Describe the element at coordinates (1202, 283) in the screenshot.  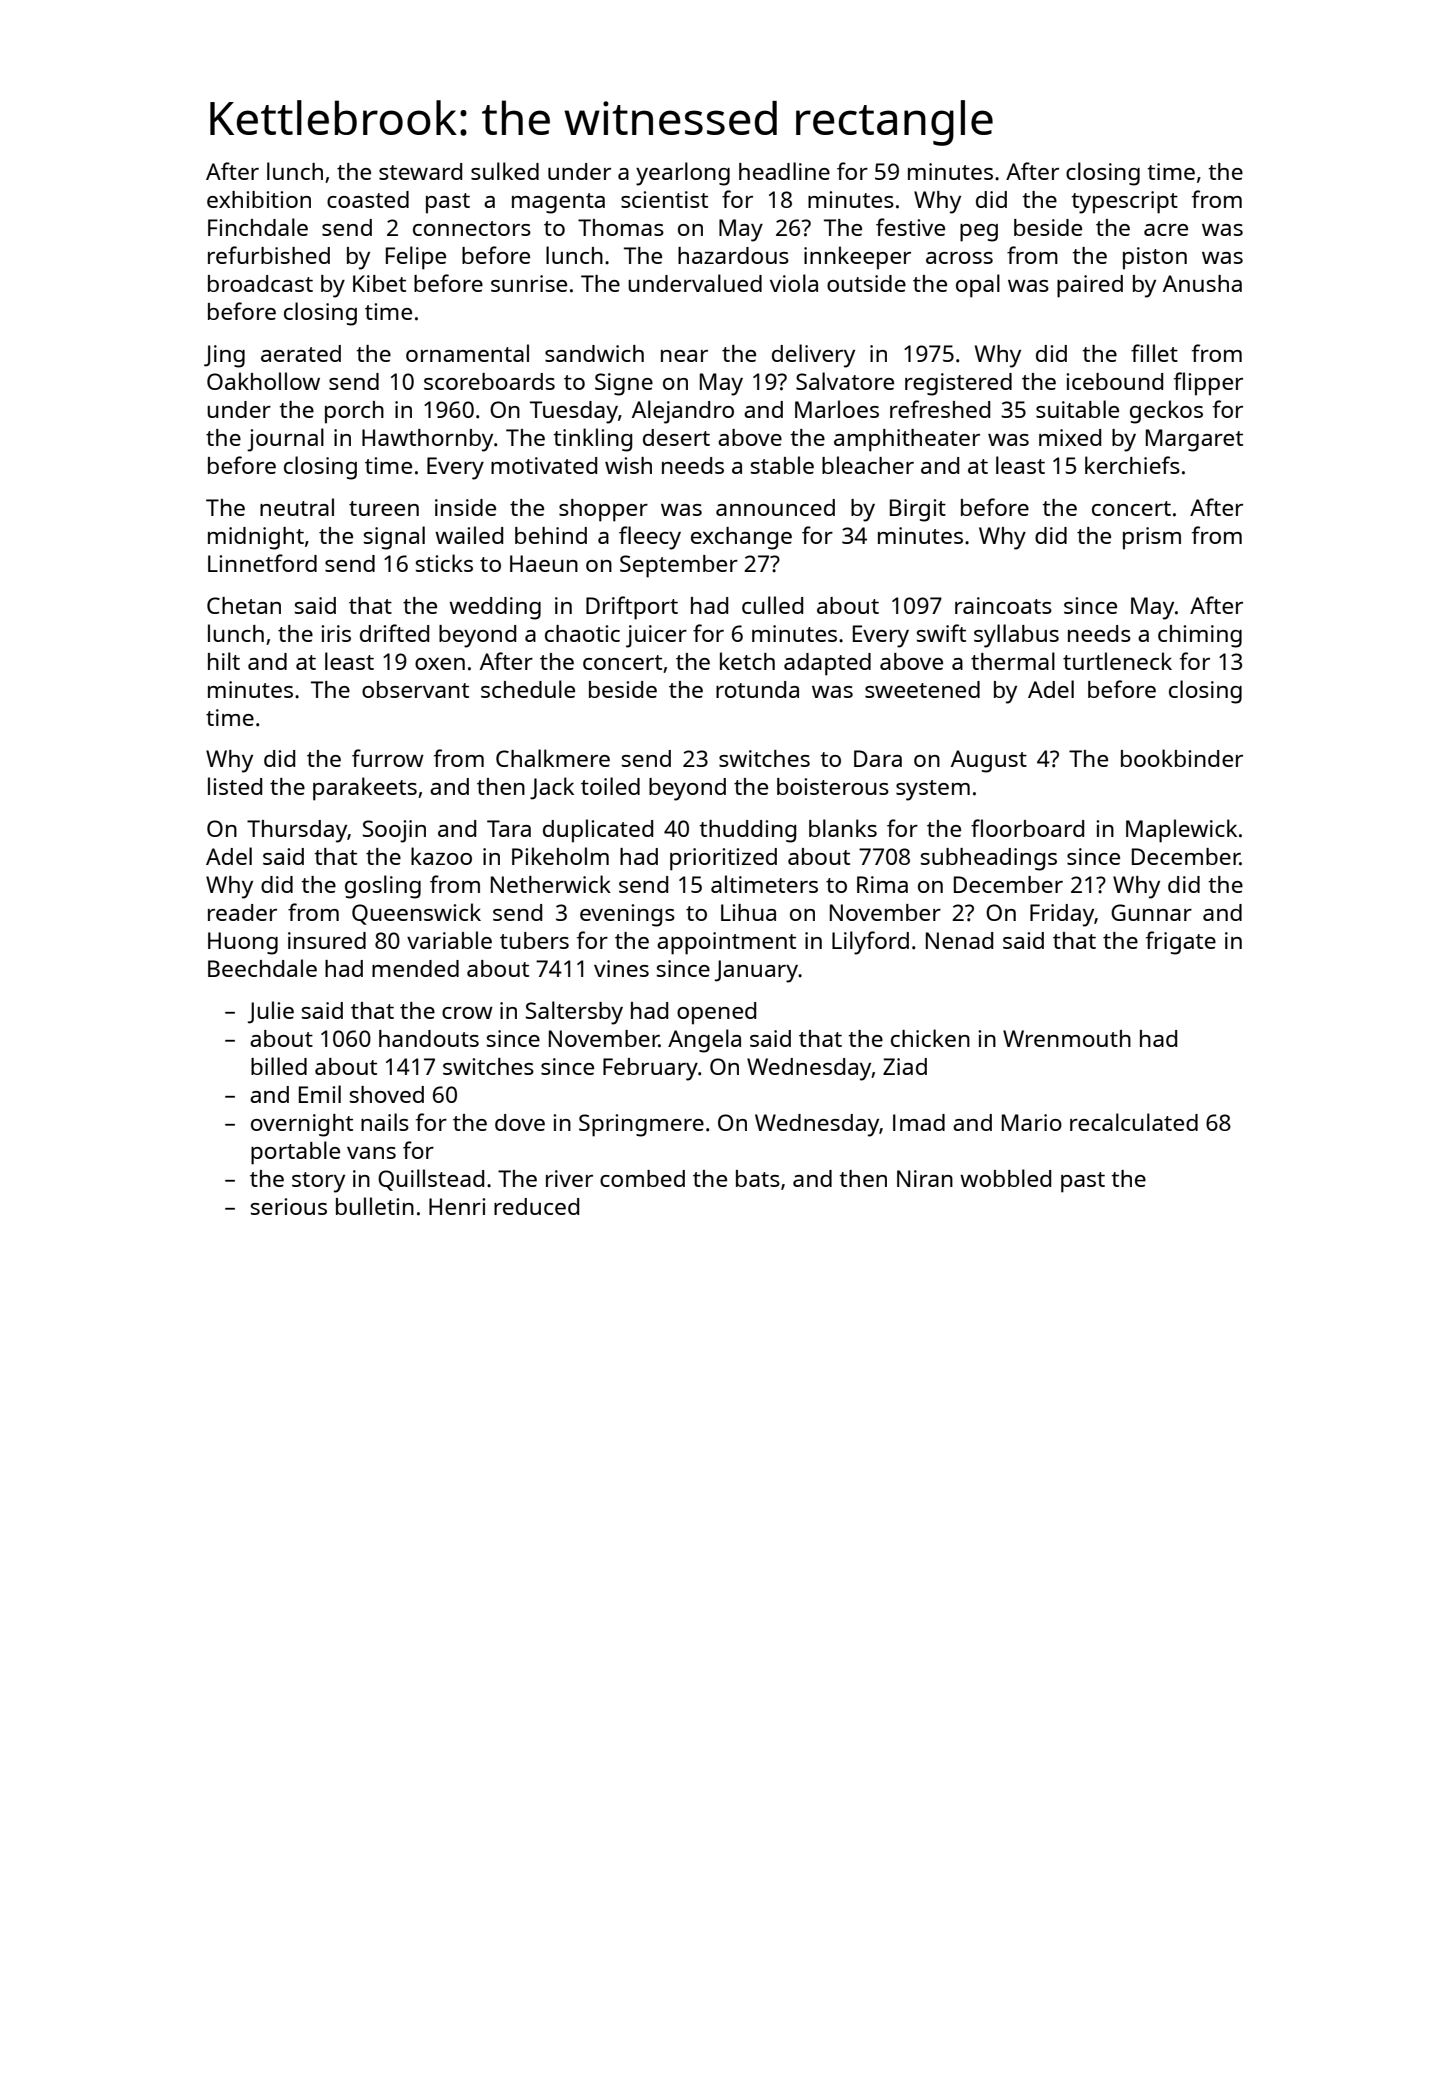
I see `Anusha` at that location.
